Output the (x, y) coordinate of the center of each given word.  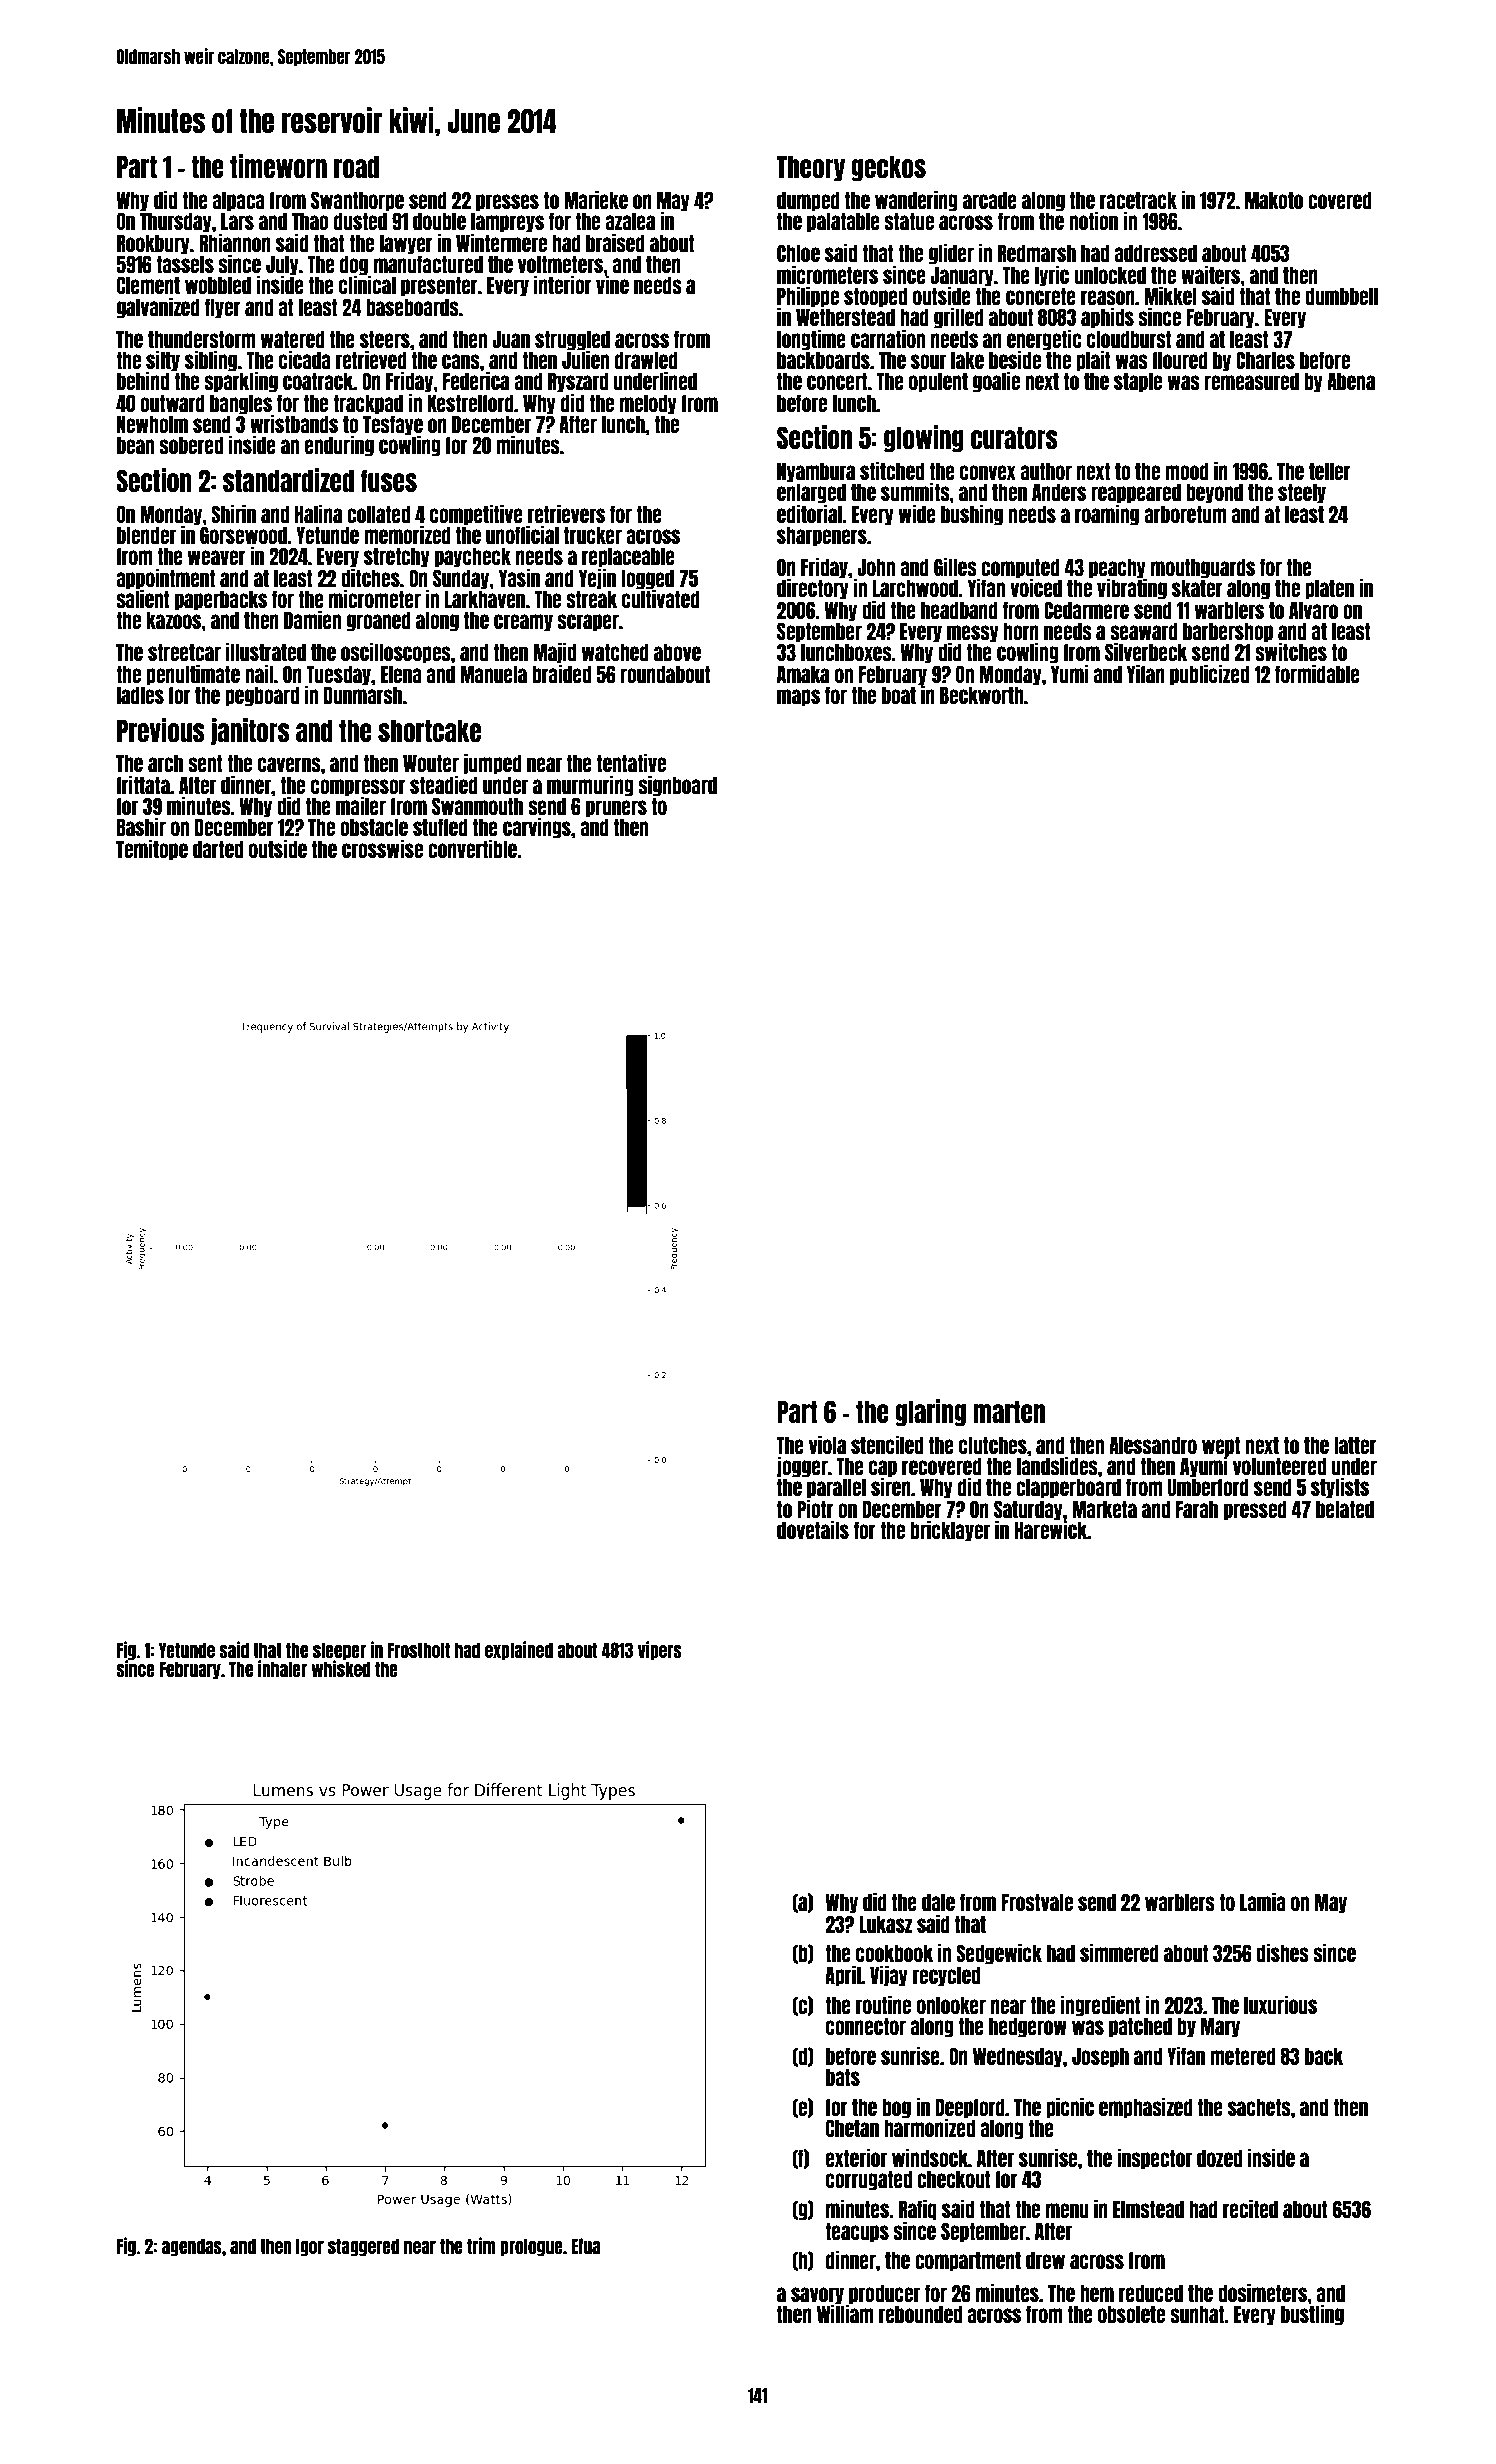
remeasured (1251, 381)
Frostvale (1037, 1902)
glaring (930, 1412)
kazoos (173, 620)
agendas (192, 2247)
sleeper (339, 1651)
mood (1187, 471)
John (876, 567)
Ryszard (578, 383)
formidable (1317, 673)
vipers (660, 1650)
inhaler (282, 1668)
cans (461, 361)
